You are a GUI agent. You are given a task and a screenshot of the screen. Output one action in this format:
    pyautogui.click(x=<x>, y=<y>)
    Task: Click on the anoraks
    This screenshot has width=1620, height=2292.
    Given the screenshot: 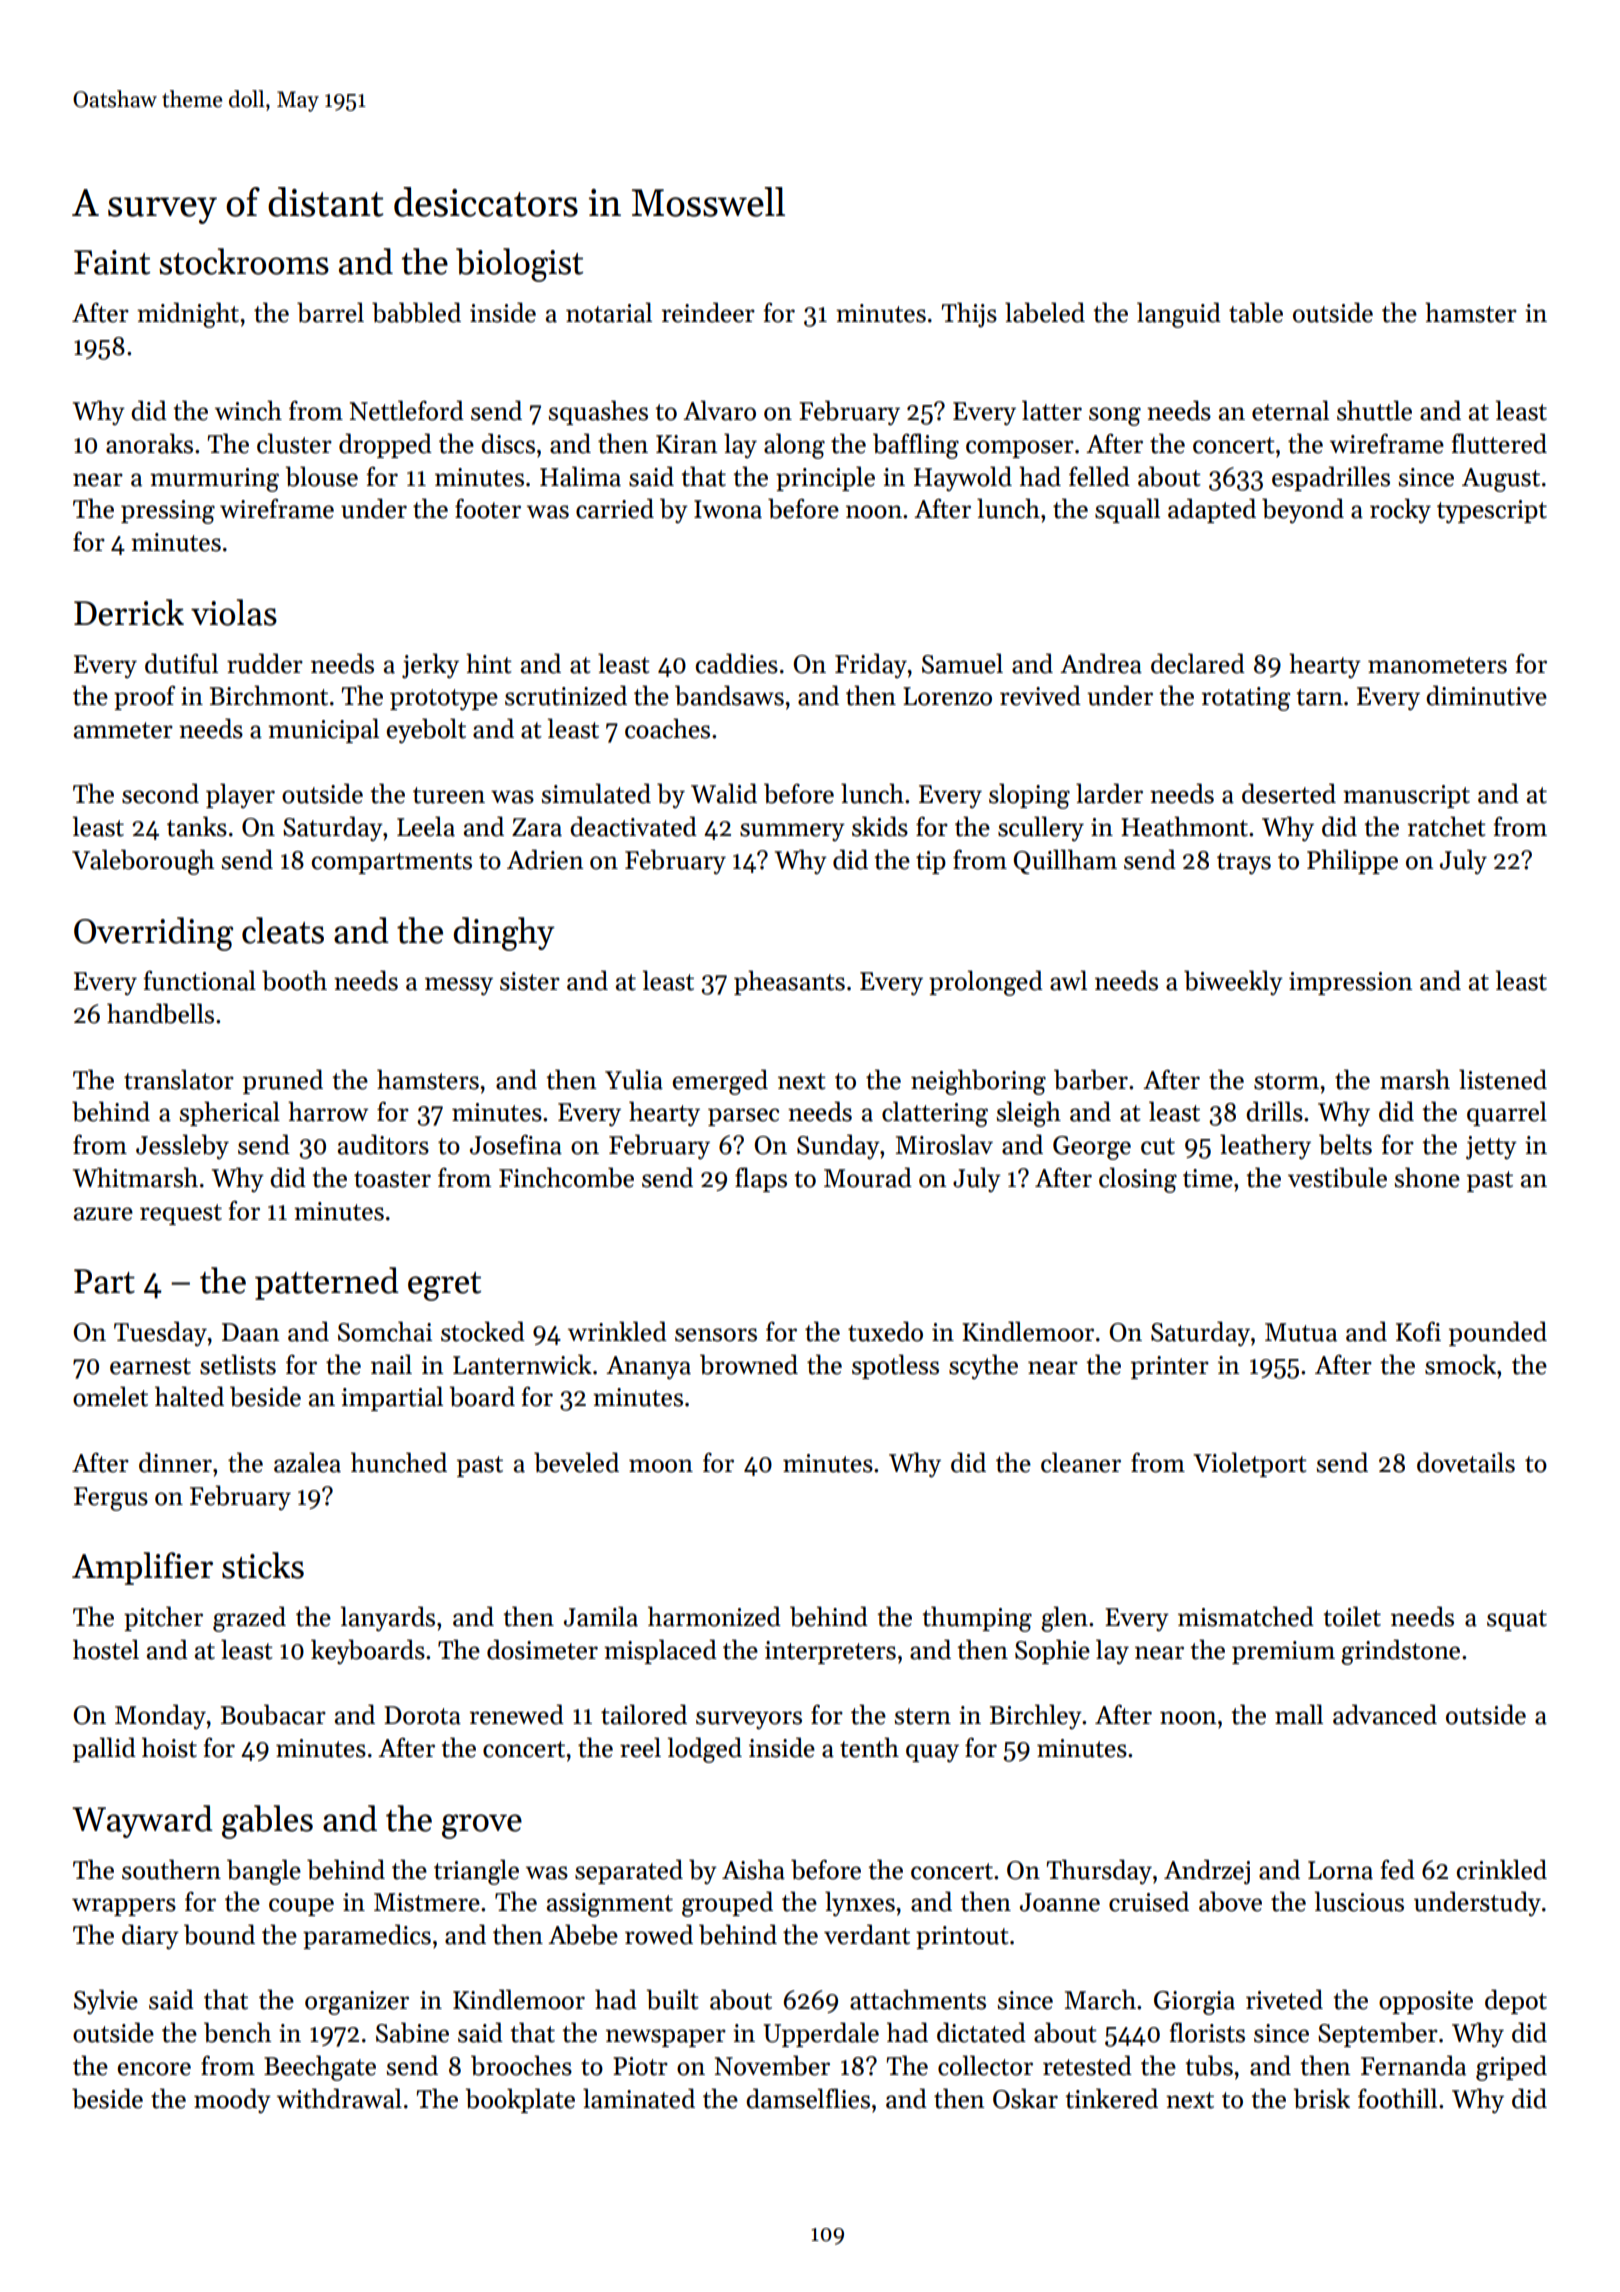 What is the action you would take?
    pyautogui.click(x=149, y=443)
